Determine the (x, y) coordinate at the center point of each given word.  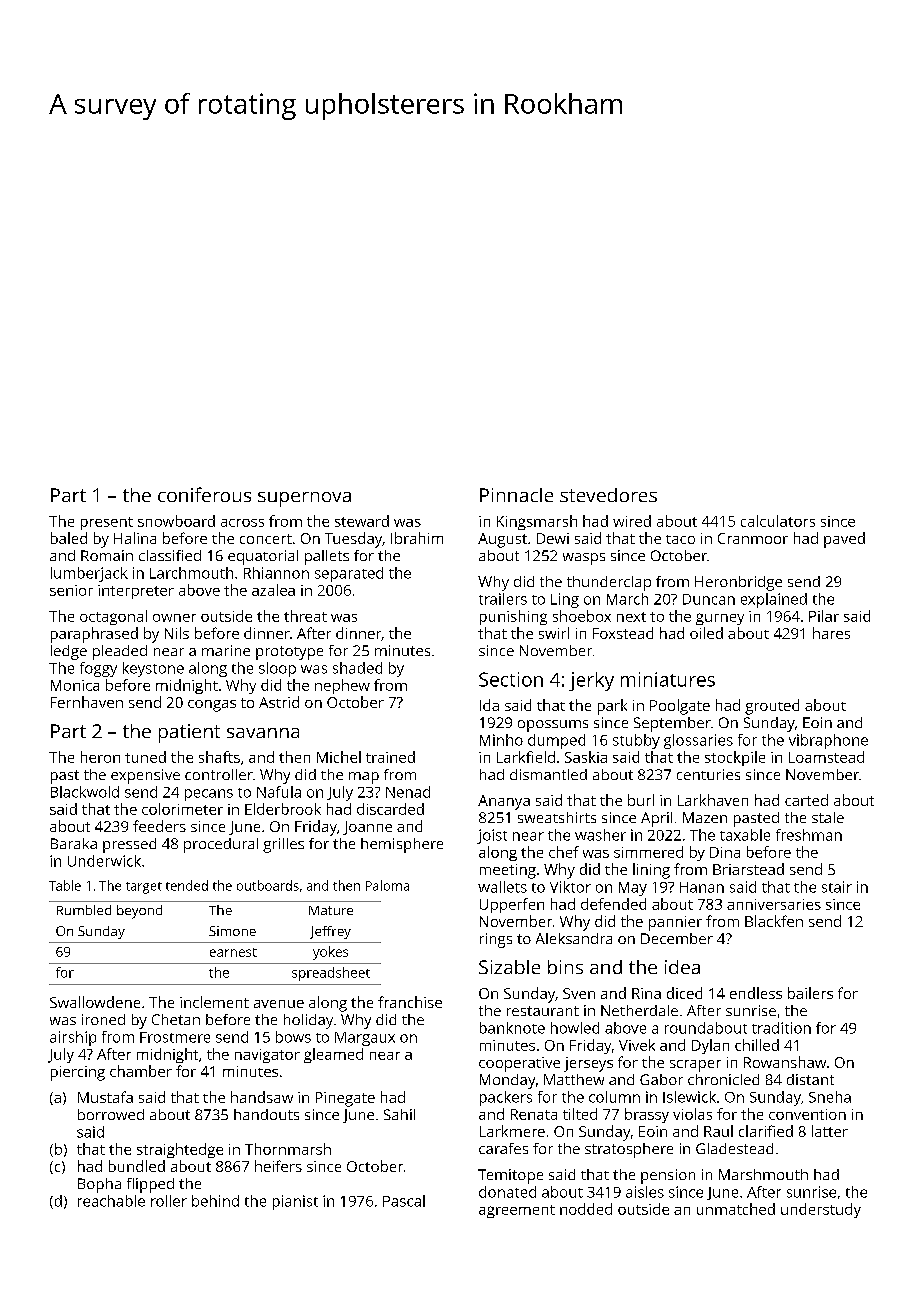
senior (71, 590)
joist (492, 836)
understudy (821, 1210)
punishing (513, 617)
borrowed (111, 1114)
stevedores (608, 495)
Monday (507, 1081)
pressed (129, 845)
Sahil (399, 1114)
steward (362, 521)
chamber (141, 1071)
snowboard (176, 521)
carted (806, 800)
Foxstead (623, 633)
